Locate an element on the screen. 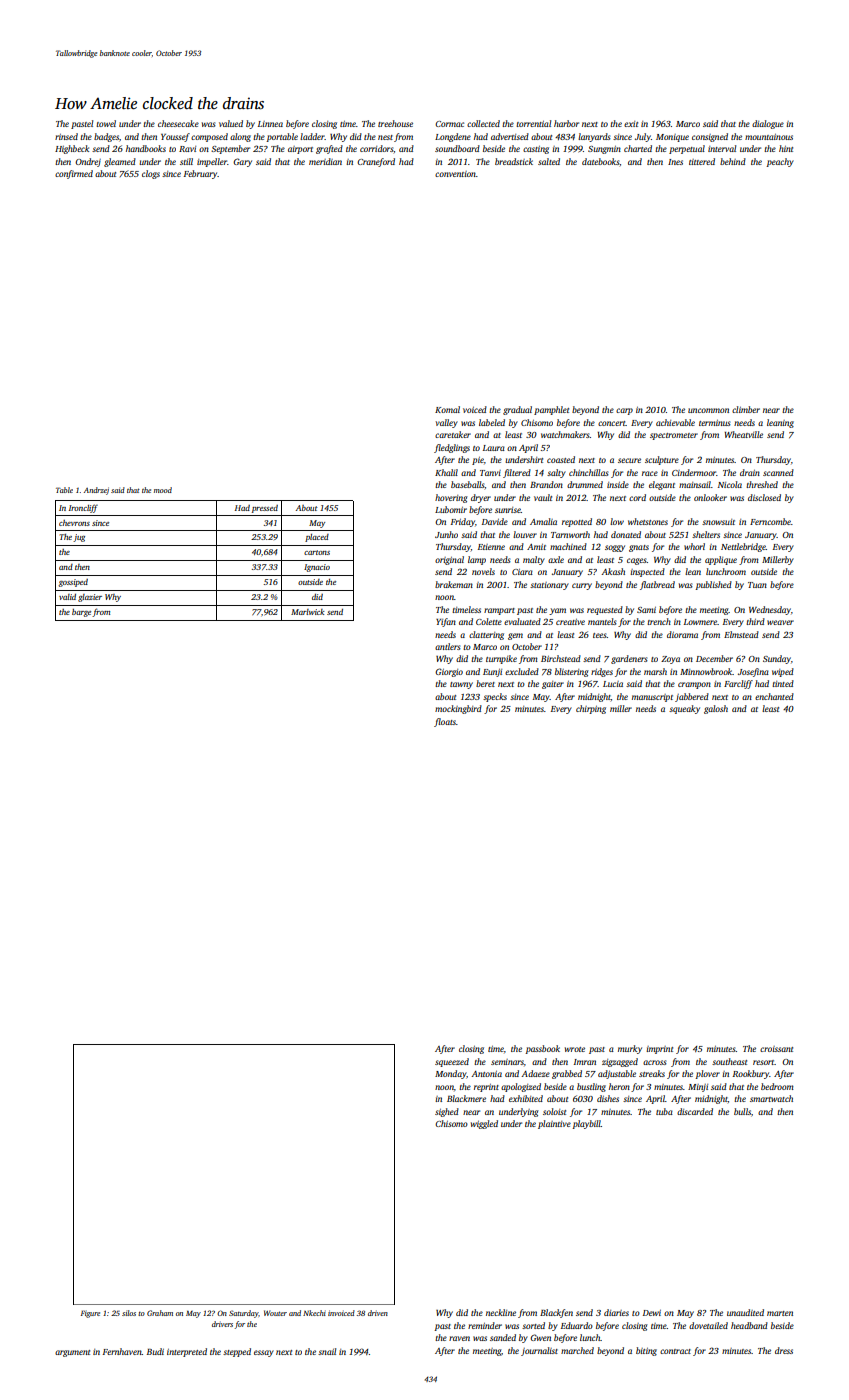 Image resolution: width=849 pixels, height=1400 pixels. mood is located at coordinates (163, 490).
